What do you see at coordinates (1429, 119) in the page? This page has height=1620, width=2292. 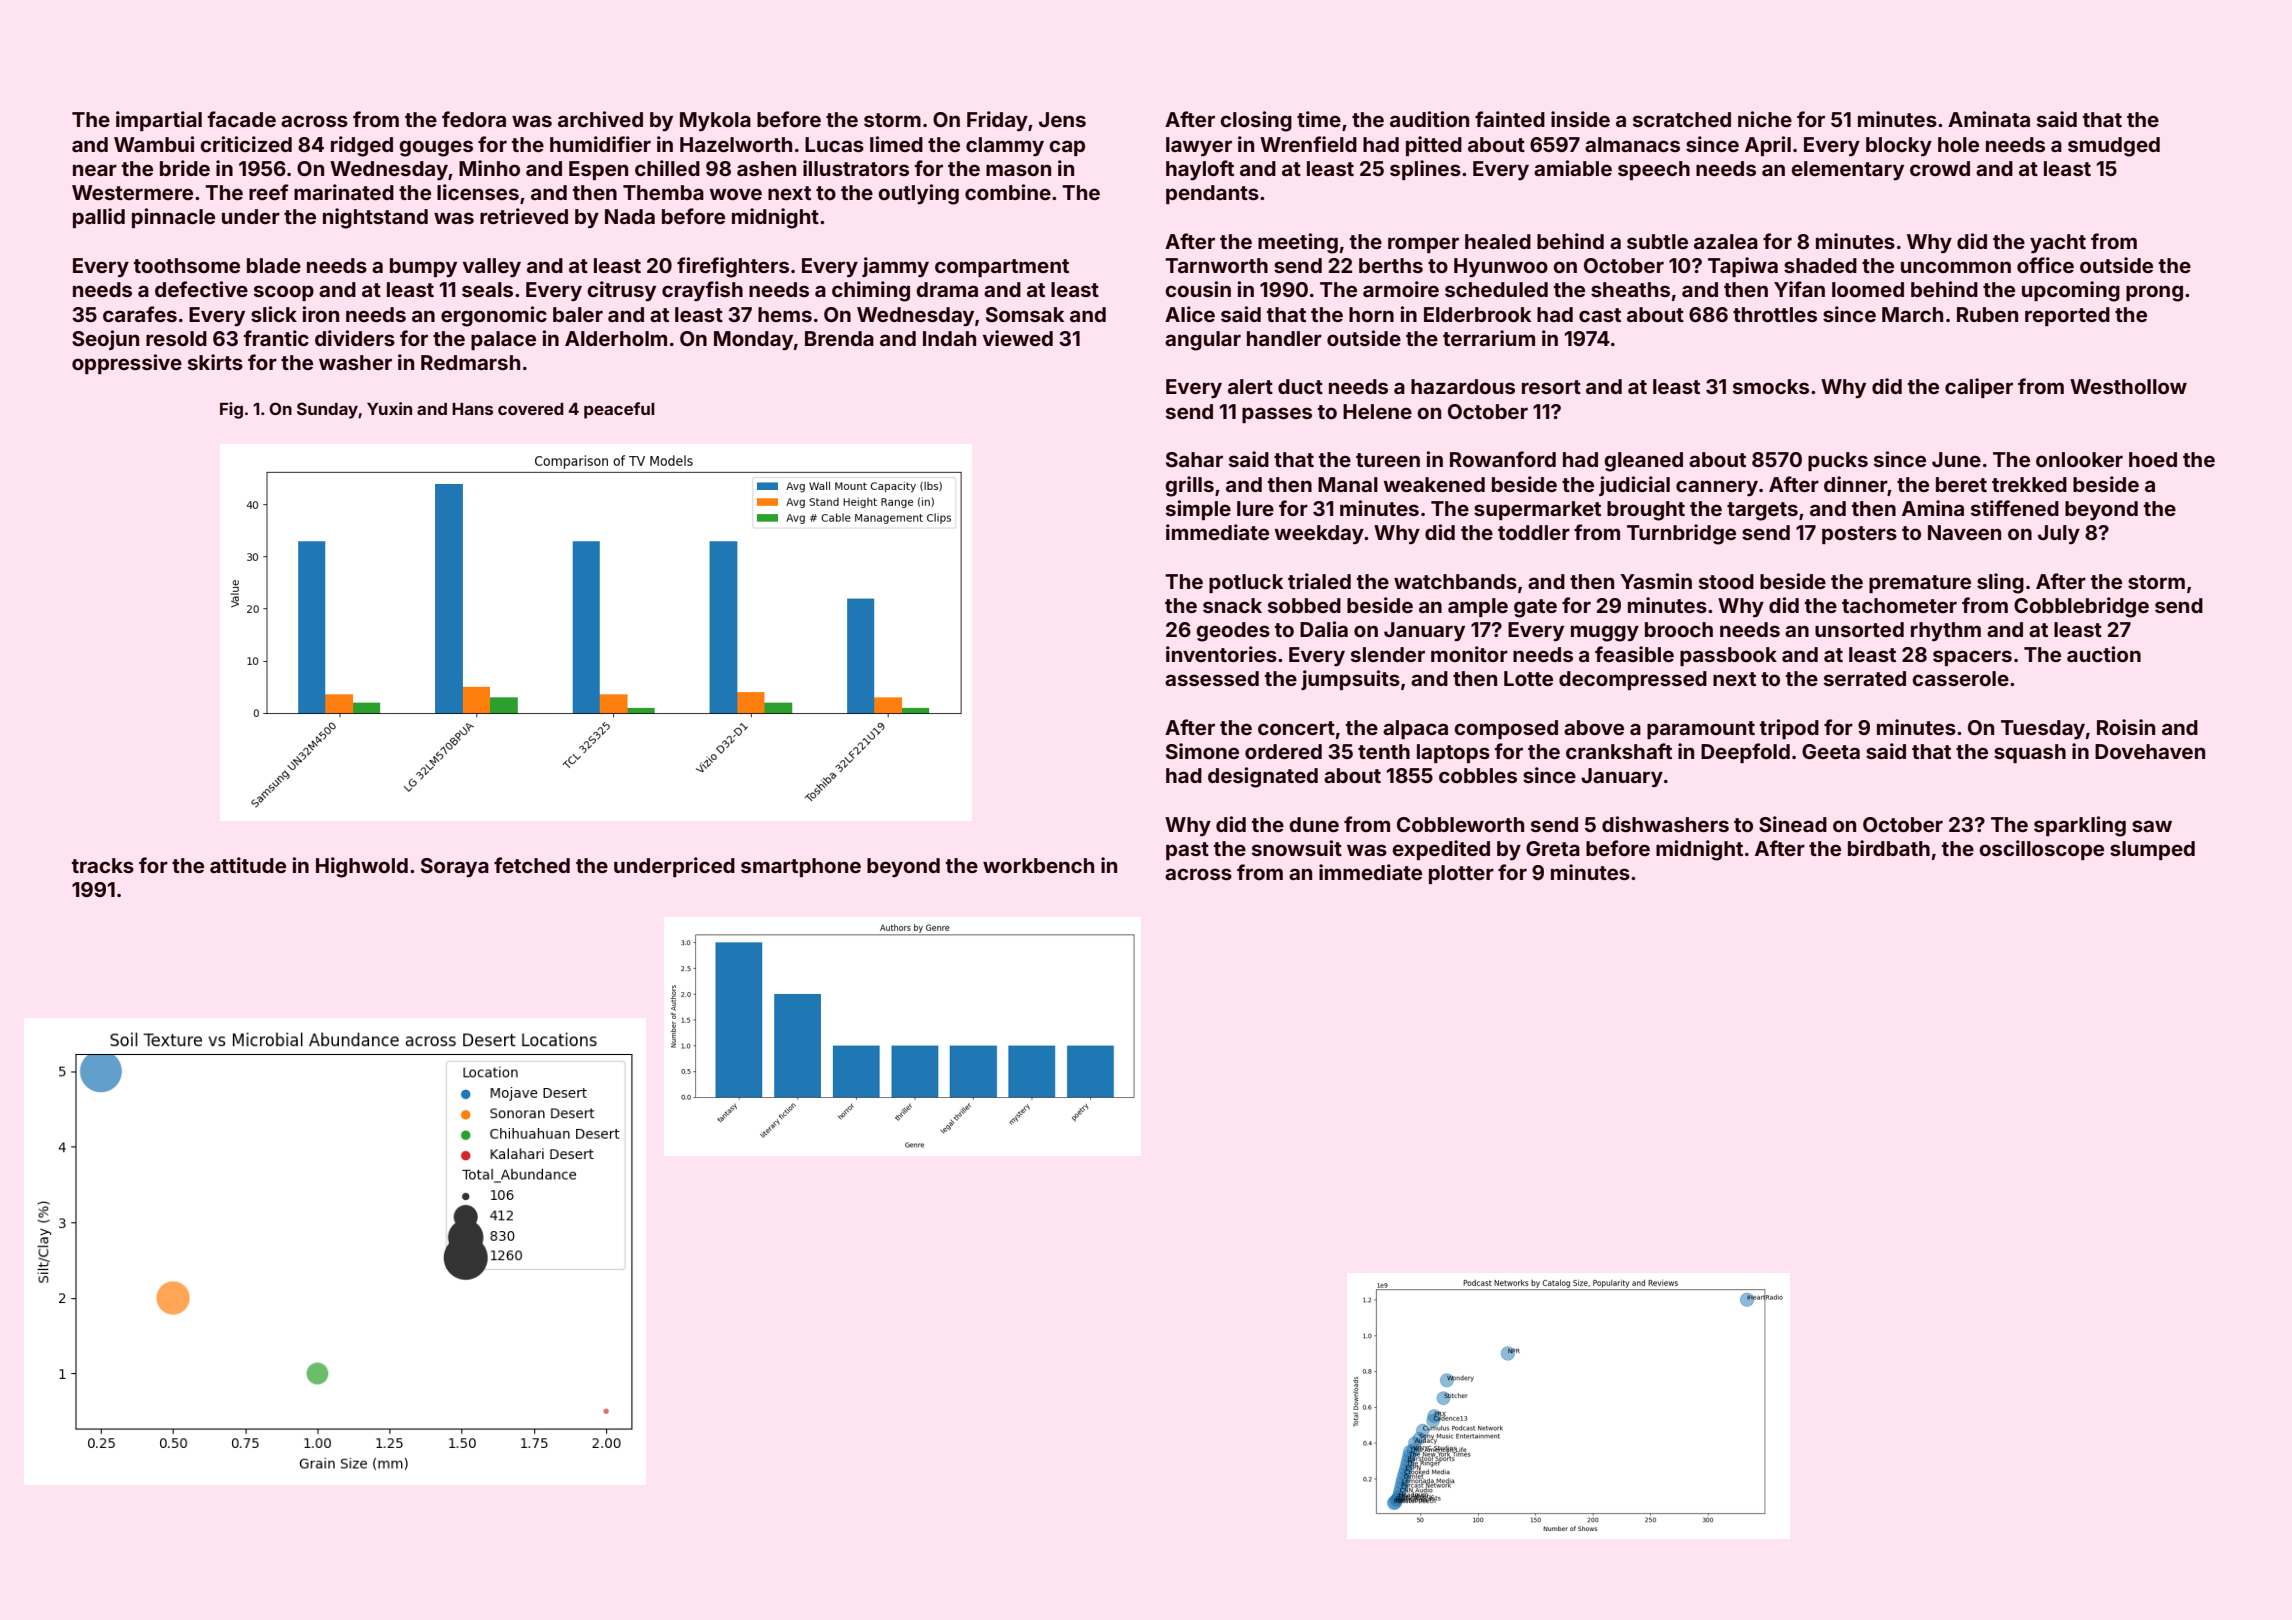 I see `audition` at bounding box center [1429, 119].
